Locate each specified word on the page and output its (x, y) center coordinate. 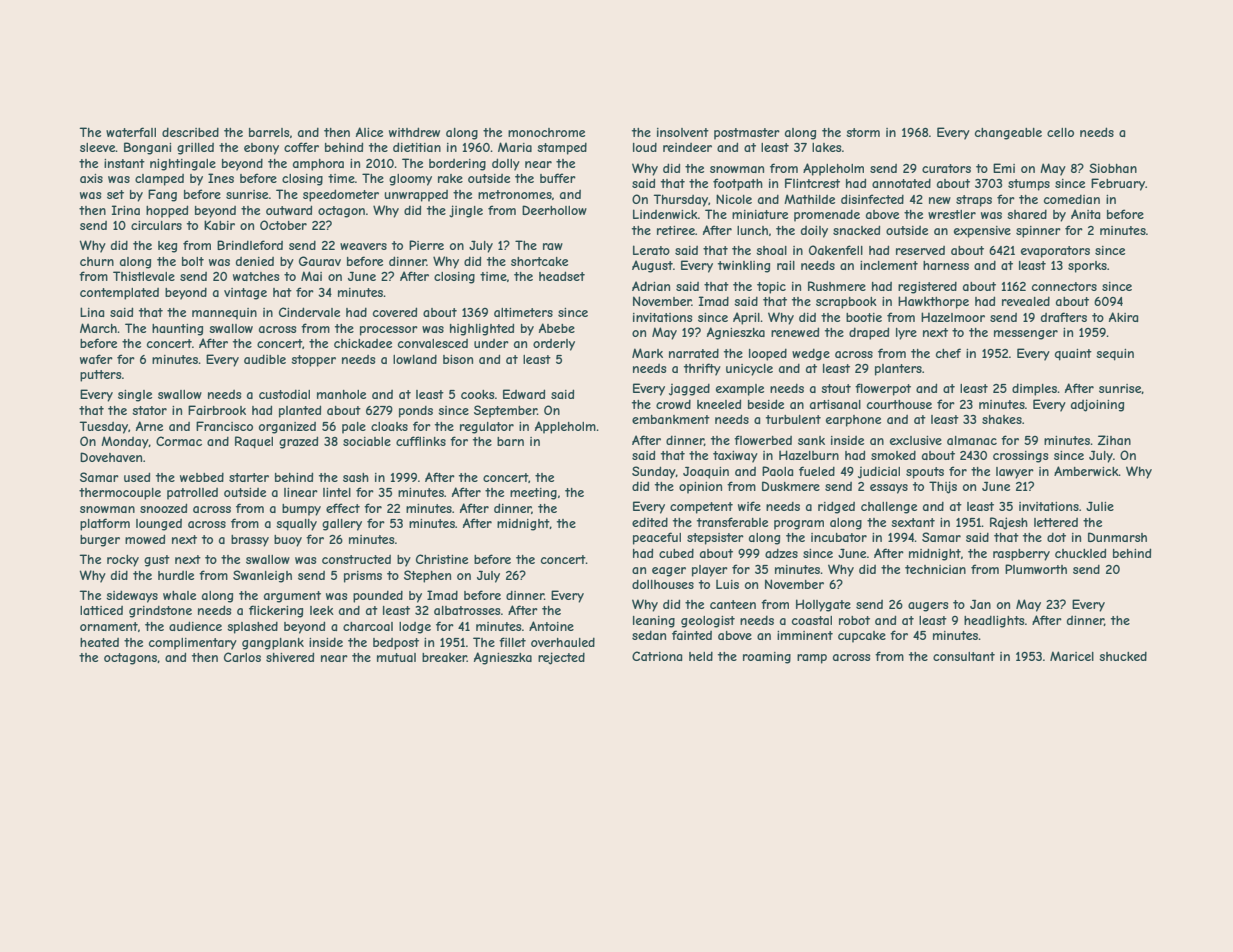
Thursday (680, 200)
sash (356, 477)
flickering (276, 611)
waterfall (131, 132)
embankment (671, 419)
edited (650, 522)
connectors (1064, 286)
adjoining (1097, 405)
